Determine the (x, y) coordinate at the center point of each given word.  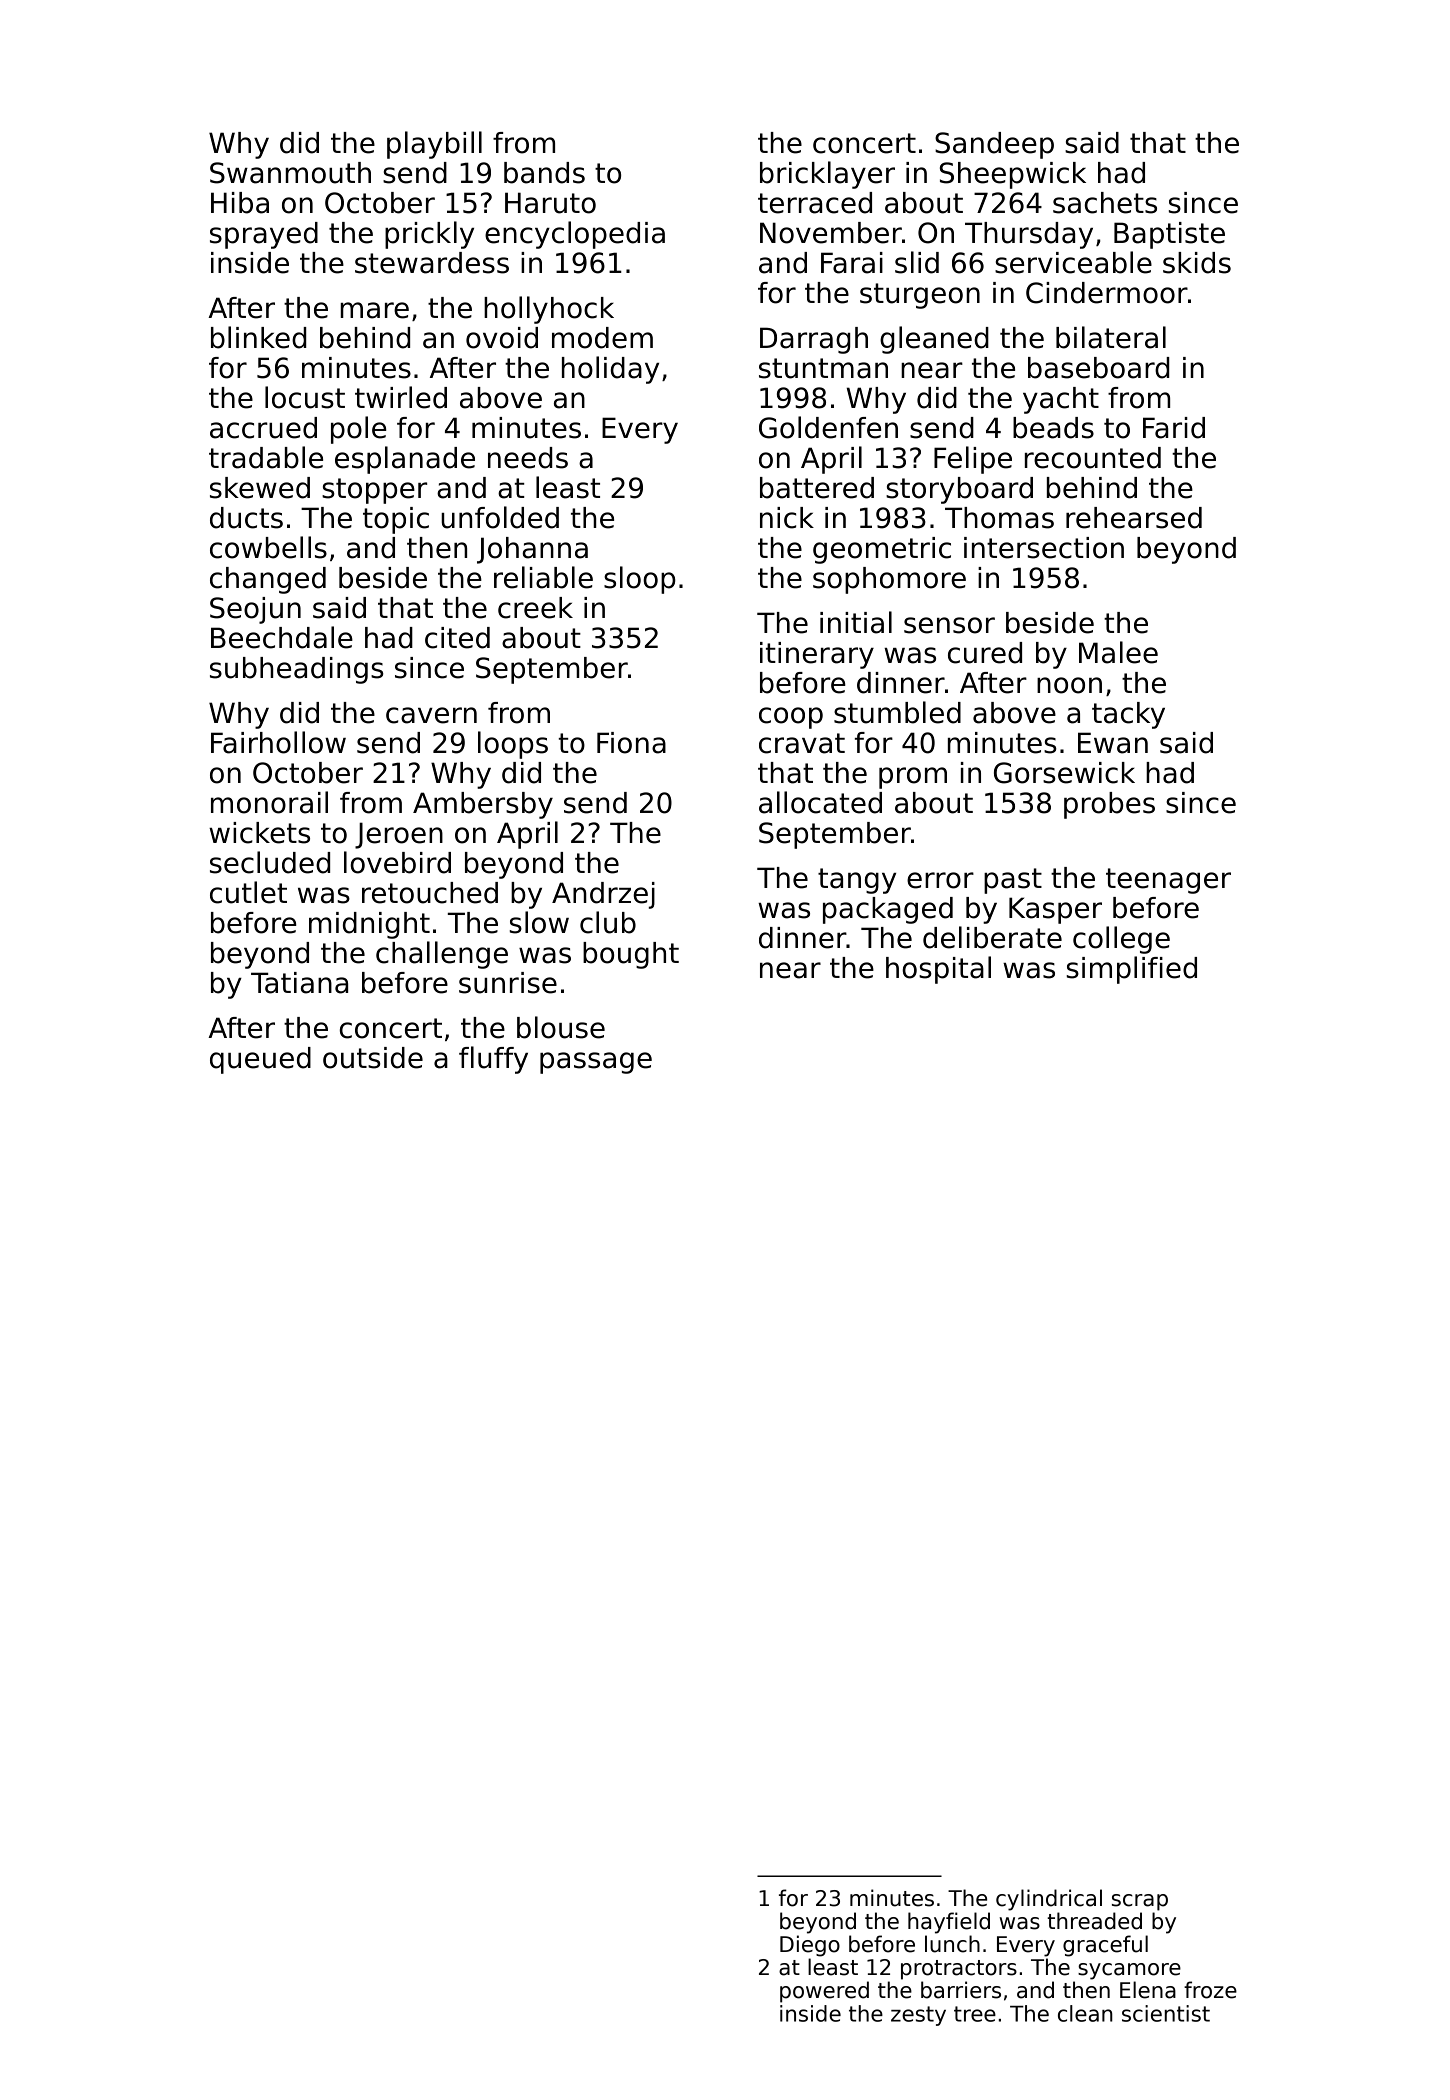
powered (824, 1992)
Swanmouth (290, 173)
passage (596, 1063)
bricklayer (827, 175)
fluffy (493, 1060)
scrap (1140, 1902)
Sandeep (994, 145)
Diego (810, 1946)
